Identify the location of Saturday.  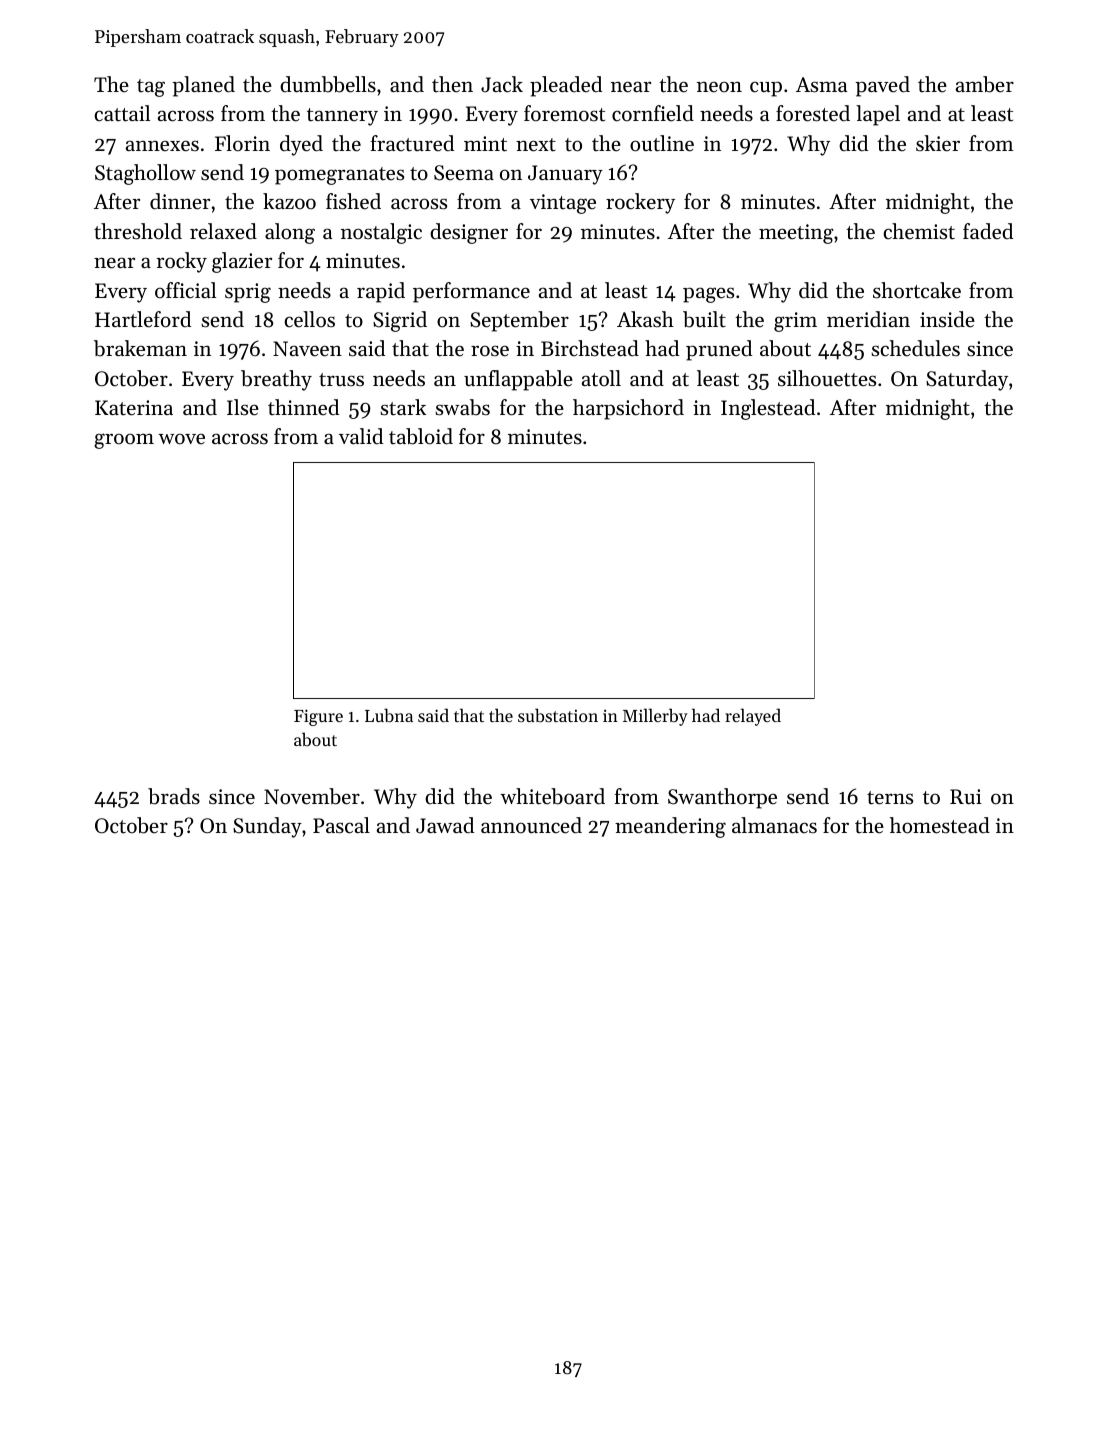
(967, 380).
